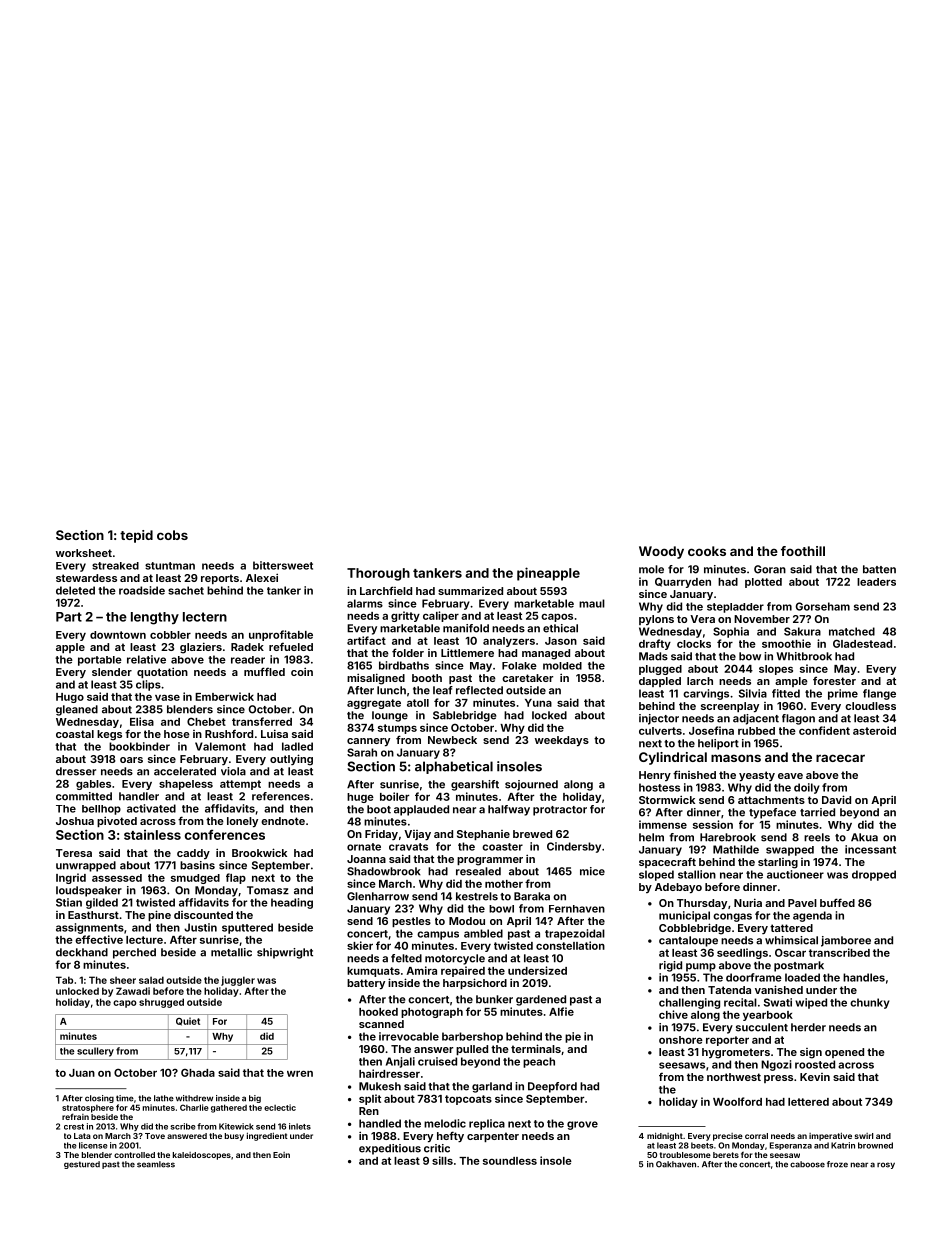 The image size is (952, 1233). What do you see at coordinates (125, 1098) in the screenshot?
I see `time` at bounding box center [125, 1098].
